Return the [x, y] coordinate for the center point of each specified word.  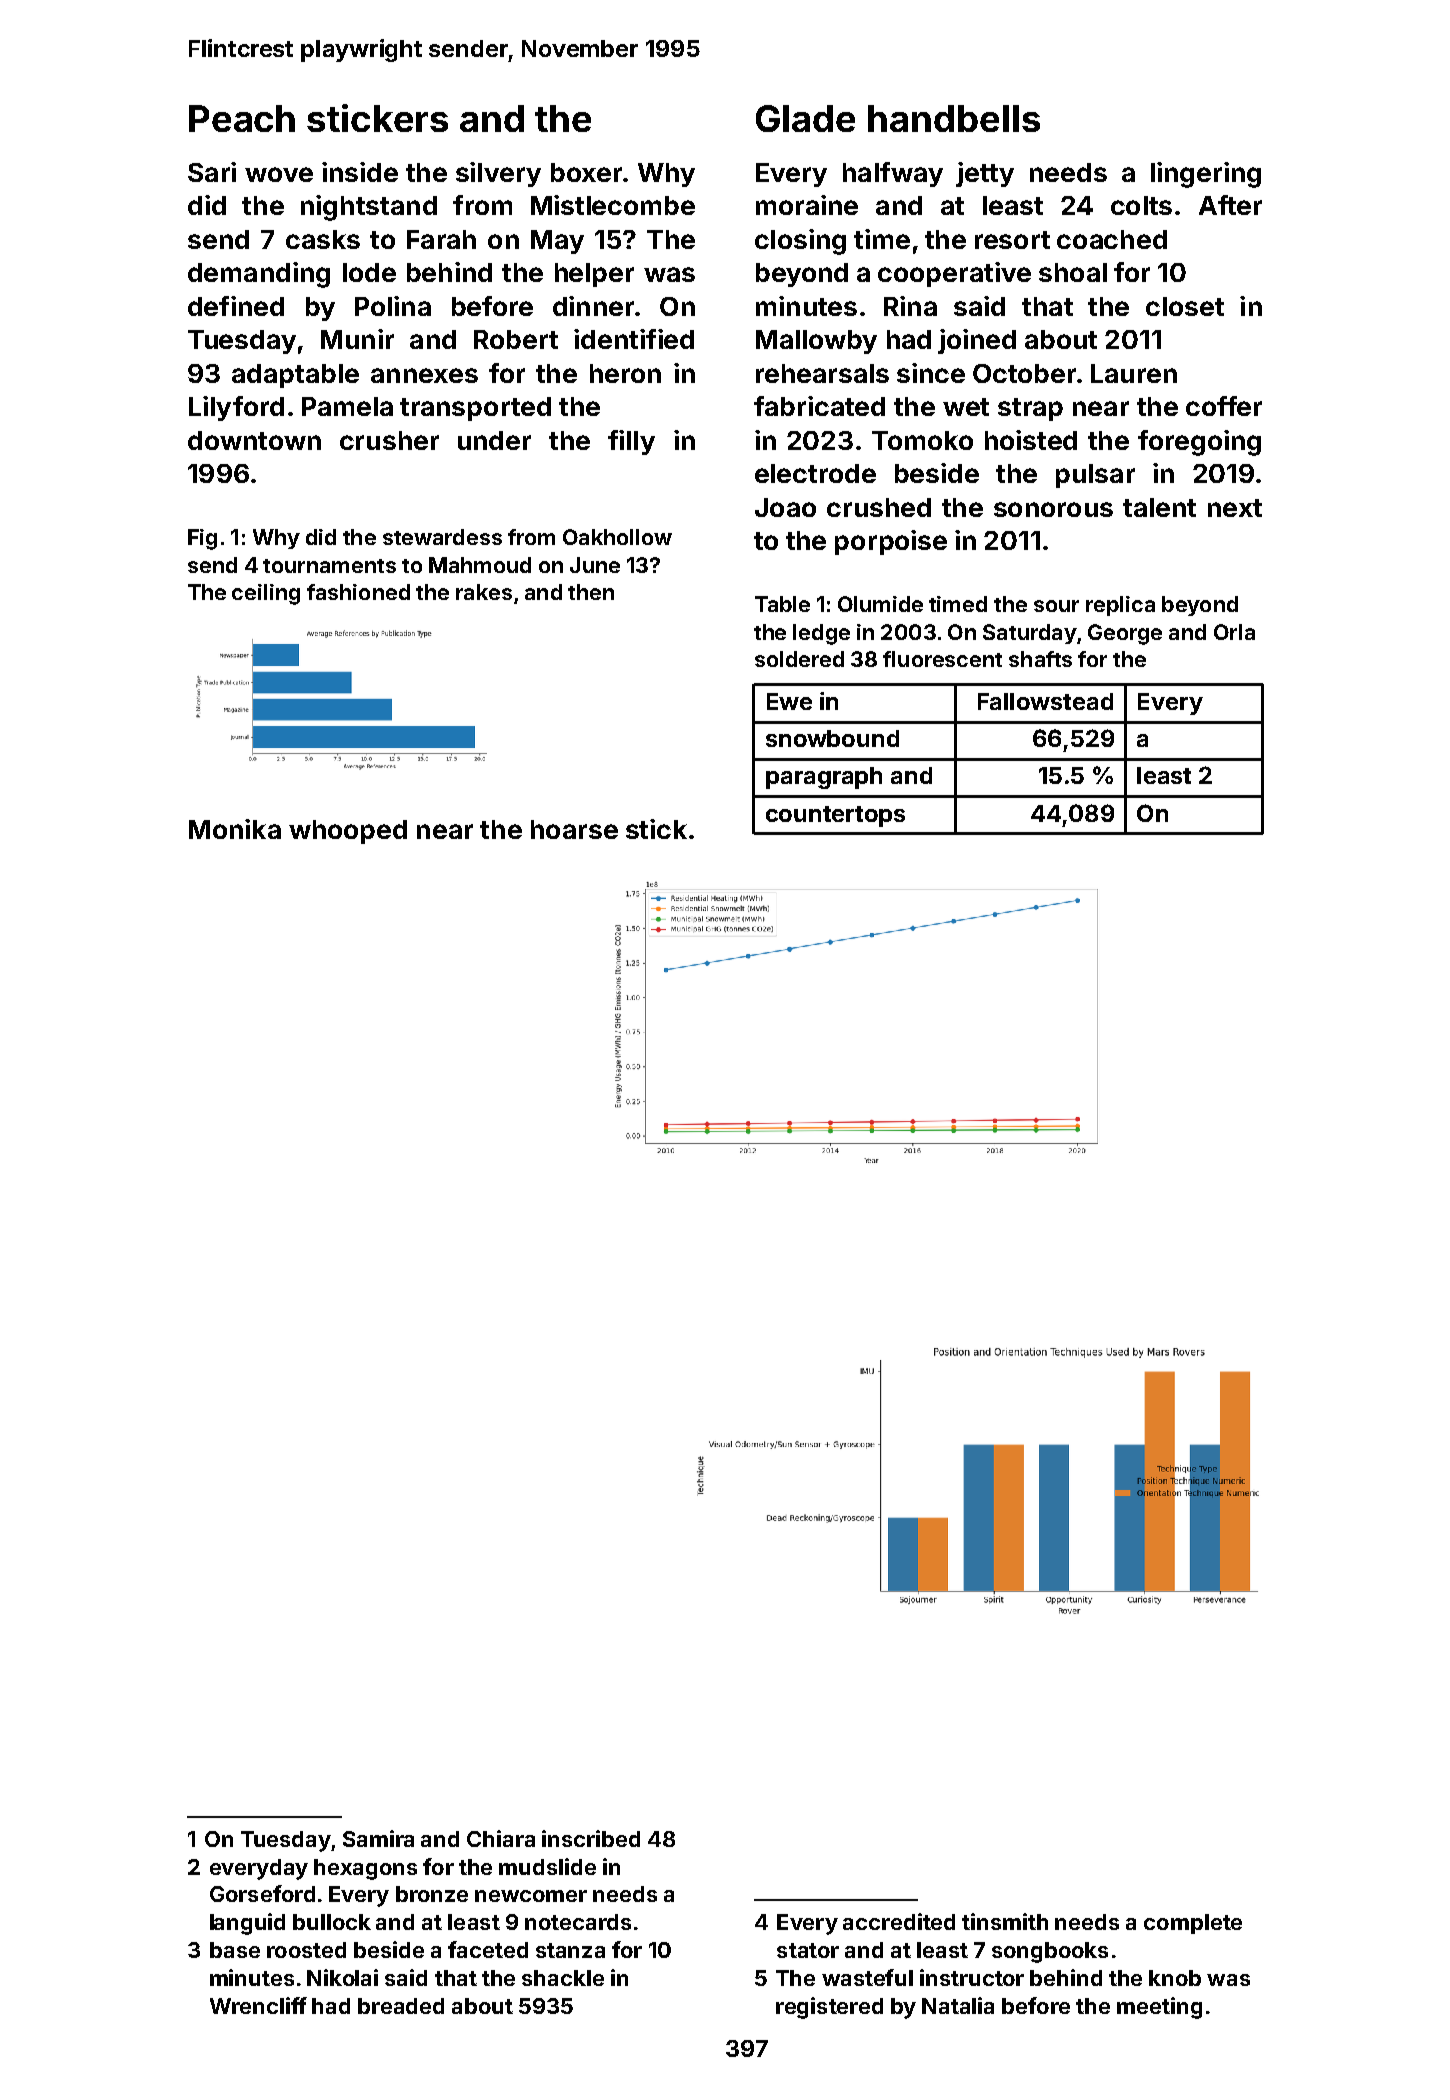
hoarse [574, 829]
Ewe [789, 701]
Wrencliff [258, 2005]
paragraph [824, 778]
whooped [348, 832]
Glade [805, 118]
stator [808, 1950]
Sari [212, 172]
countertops [835, 816]
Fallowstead [1045, 701]
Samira [378, 1838]
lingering [1206, 175]
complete [1193, 1924]
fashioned [358, 592]
